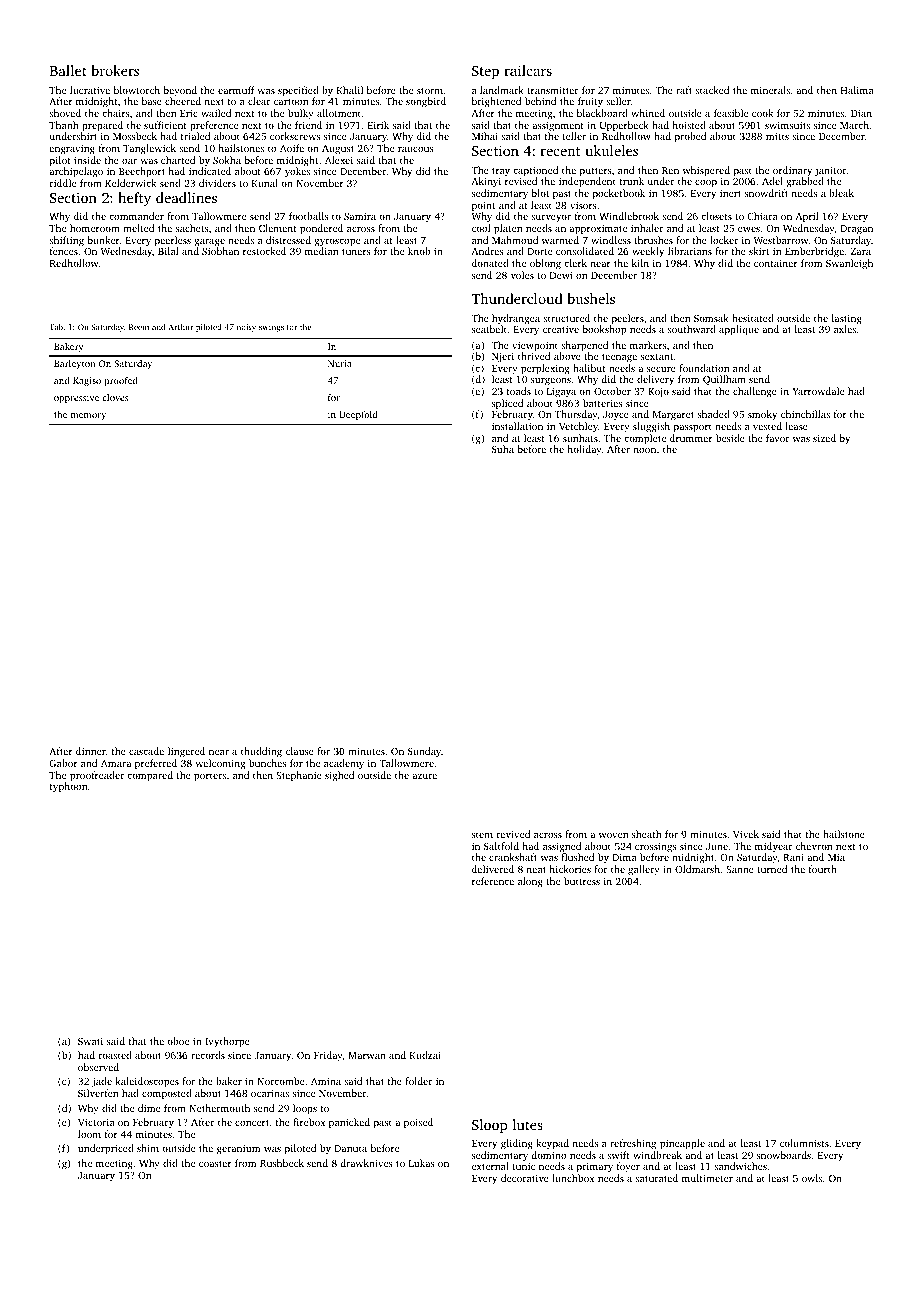 The width and height of the image is (924, 1308). Describe the element at coordinates (646, 834) in the image. I see `sheath` at that location.
